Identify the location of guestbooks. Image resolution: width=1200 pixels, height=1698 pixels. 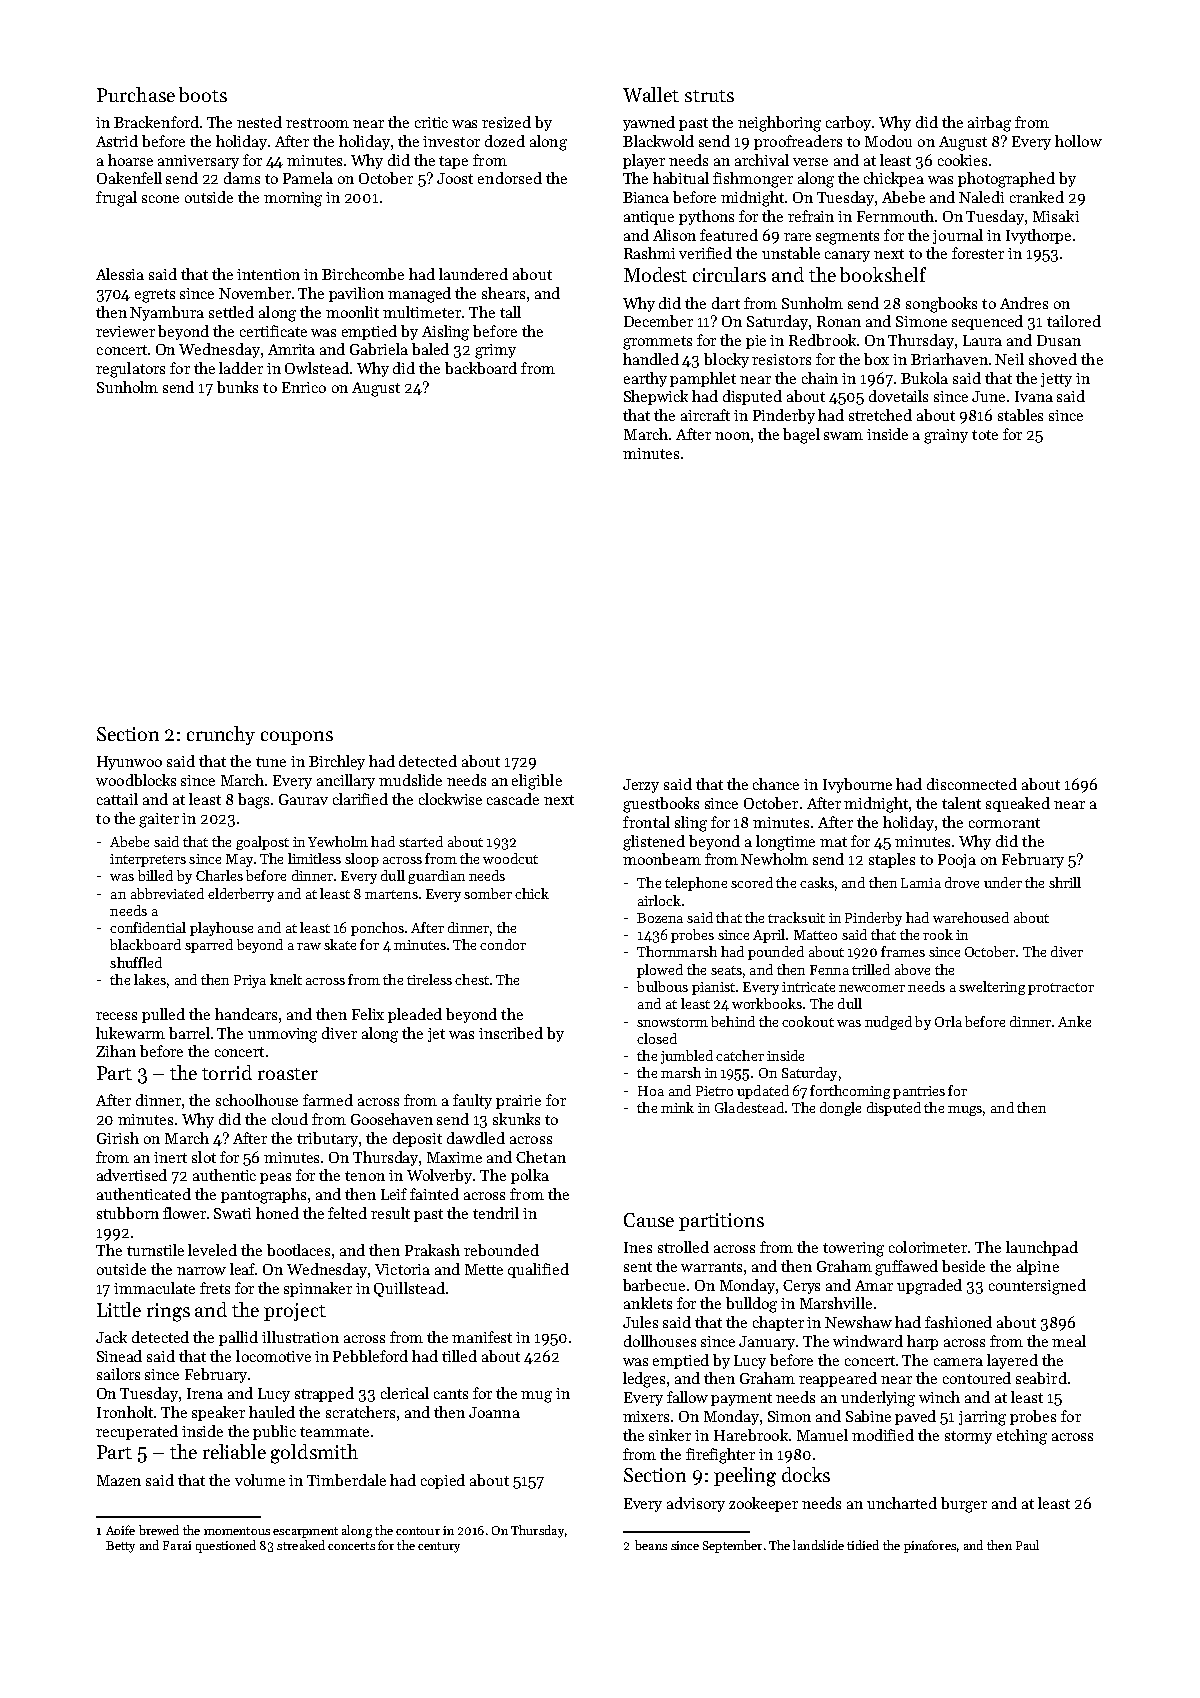
(661, 805).
